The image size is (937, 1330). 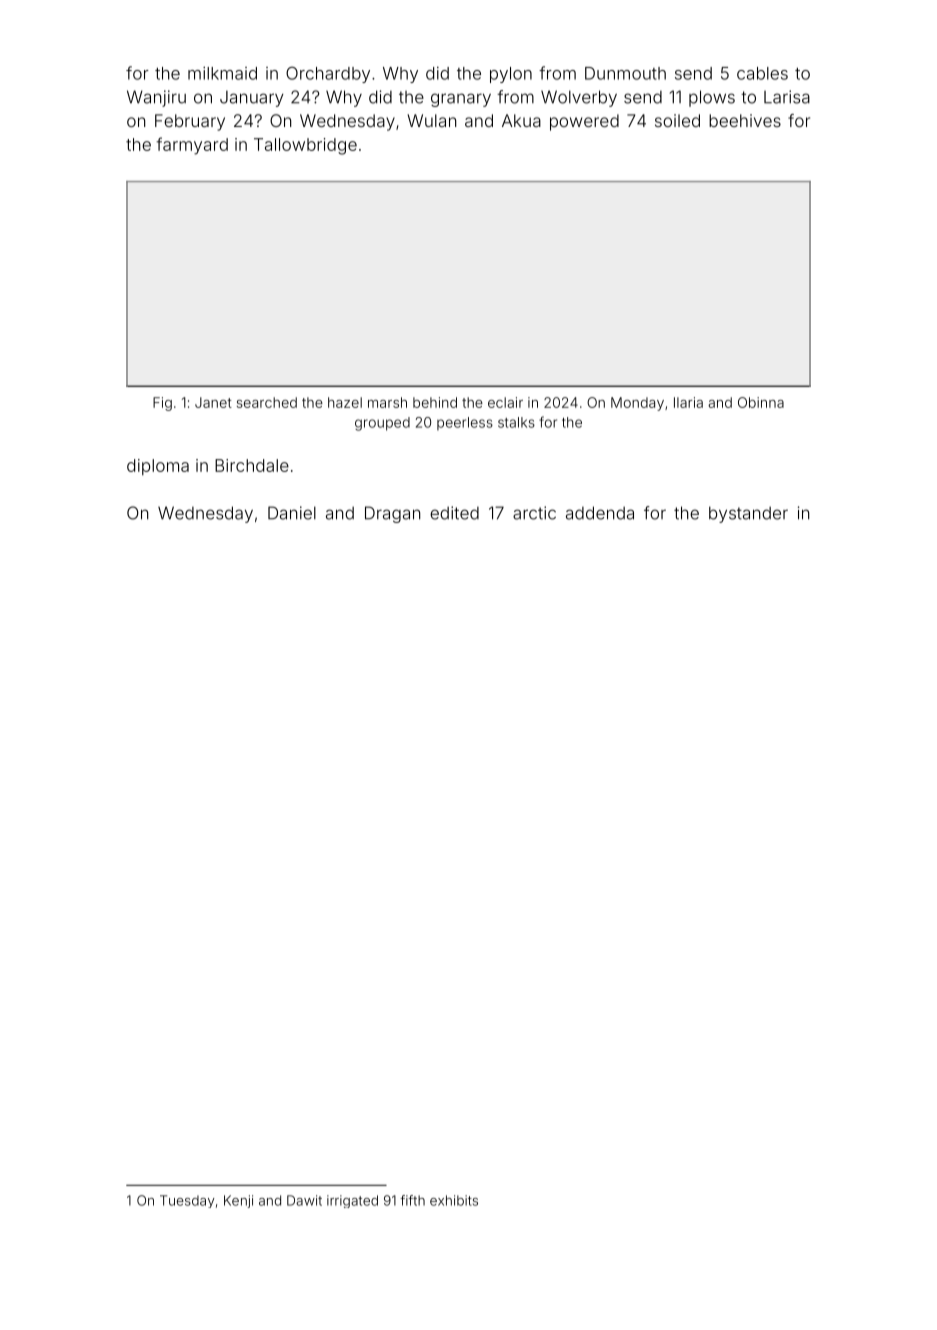 What do you see at coordinates (158, 467) in the image?
I see `diploma` at bounding box center [158, 467].
